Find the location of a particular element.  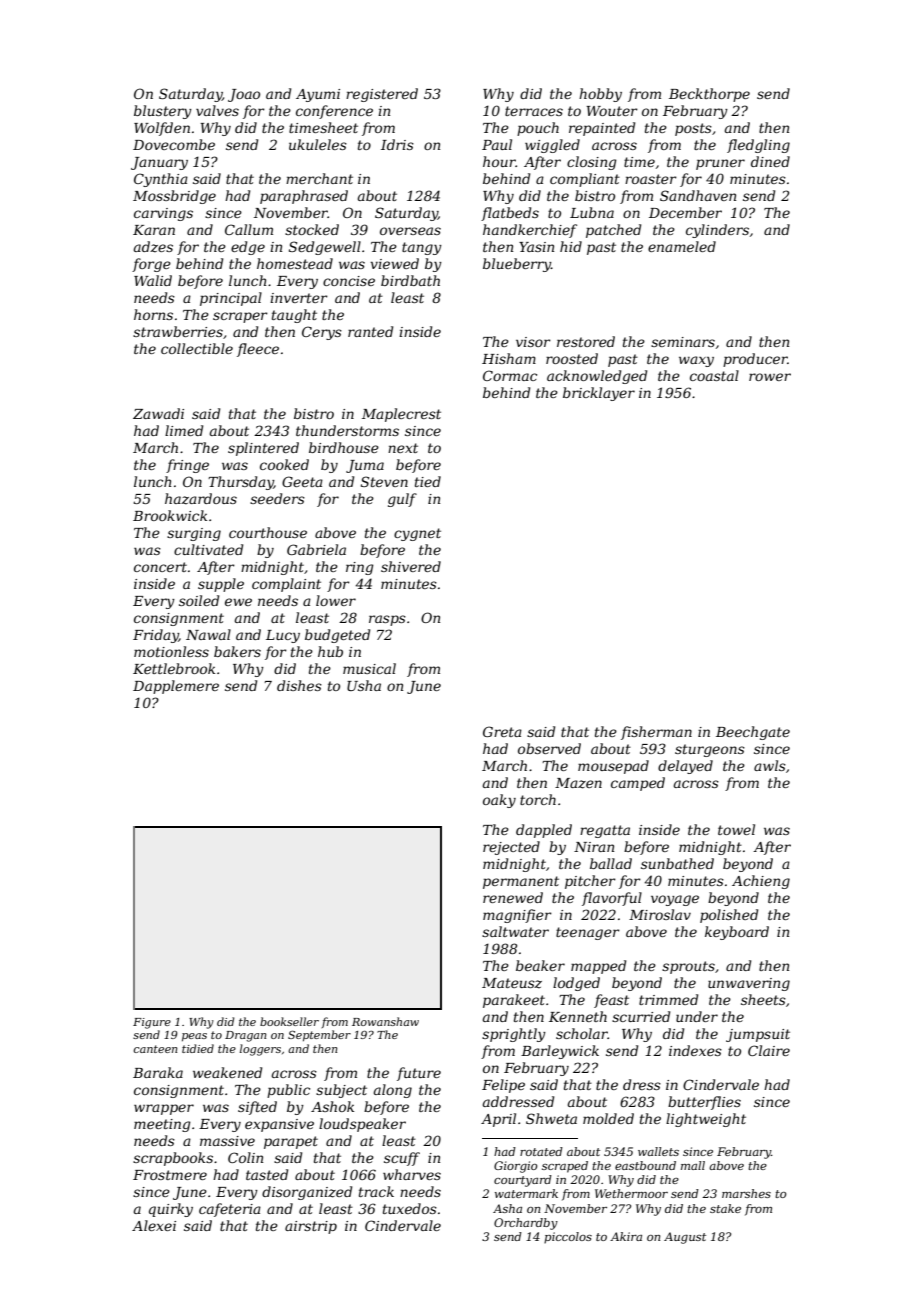

cygnet is located at coordinates (417, 534).
